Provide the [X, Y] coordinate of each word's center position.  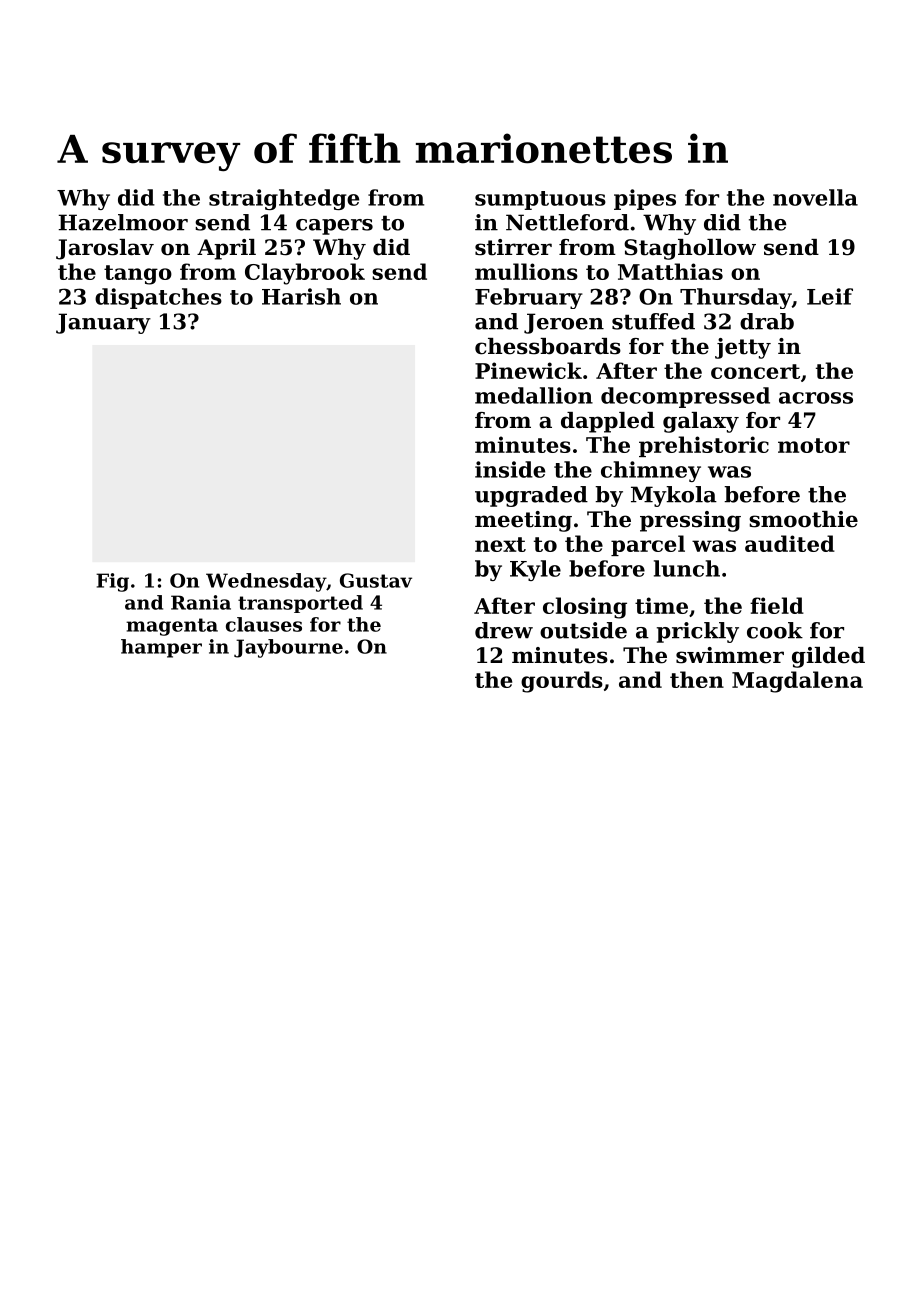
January [103, 323]
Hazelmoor [123, 222]
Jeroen [564, 323]
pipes [645, 199]
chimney [651, 471]
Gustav [376, 580]
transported [300, 604]
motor [814, 445]
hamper [161, 648]
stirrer [513, 247]
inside [510, 469]
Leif [830, 296]
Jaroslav [105, 249]
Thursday [736, 298]
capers [334, 227]
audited [790, 543]
